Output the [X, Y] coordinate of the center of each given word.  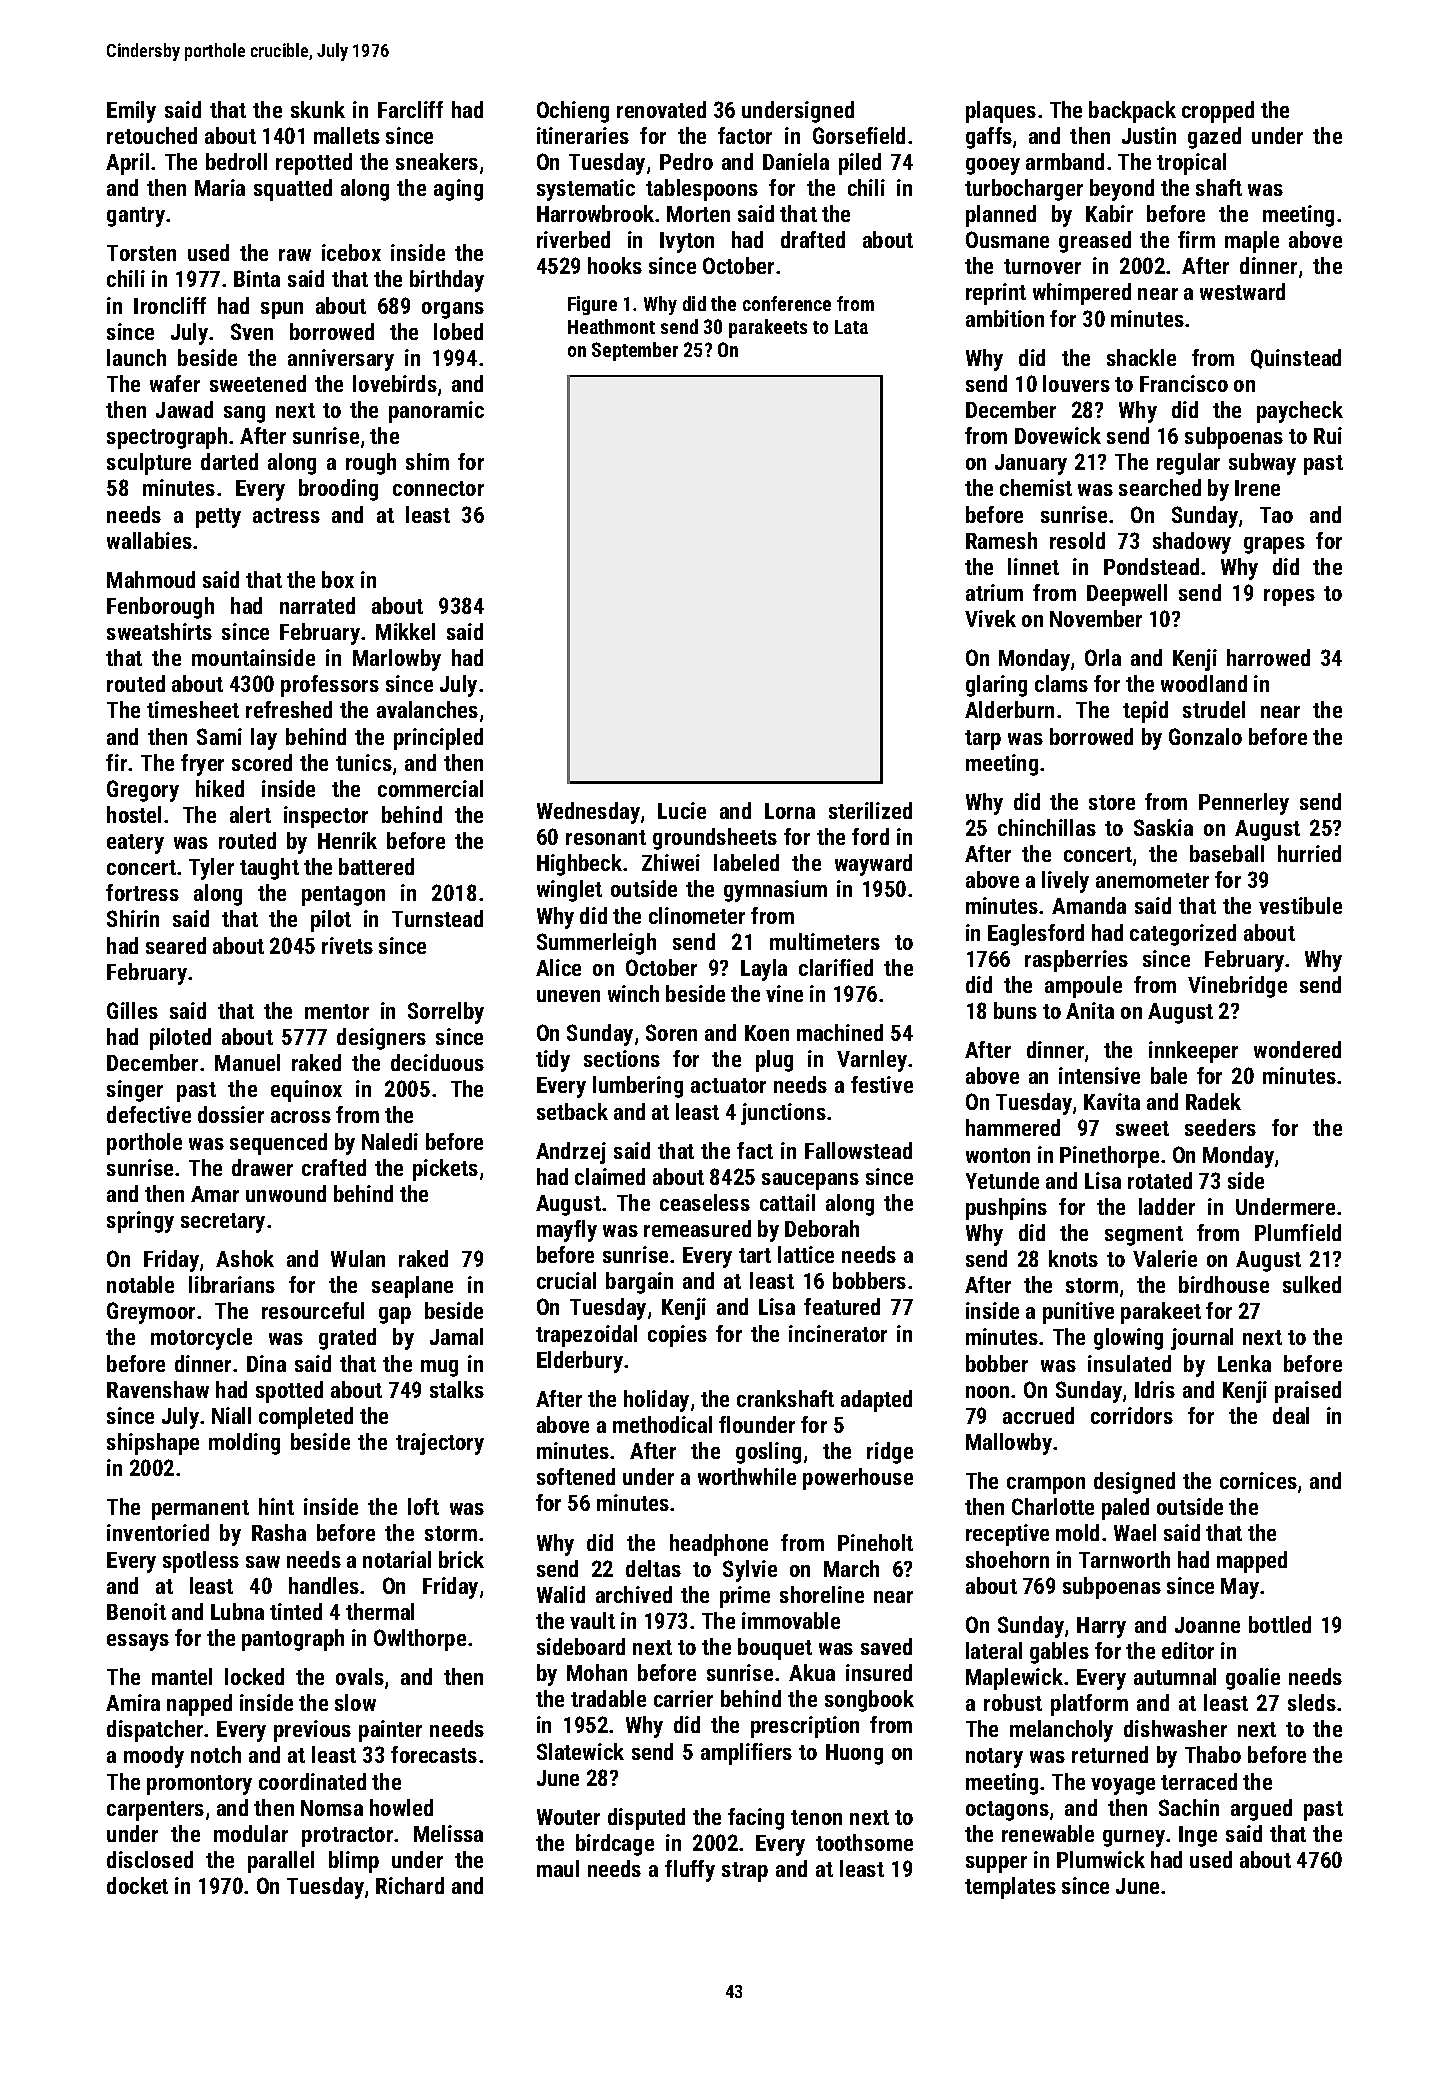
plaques [1001, 112]
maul [558, 1868]
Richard [410, 1885]
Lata [851, 327]
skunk [318, 109]
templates [1010, 1888]
